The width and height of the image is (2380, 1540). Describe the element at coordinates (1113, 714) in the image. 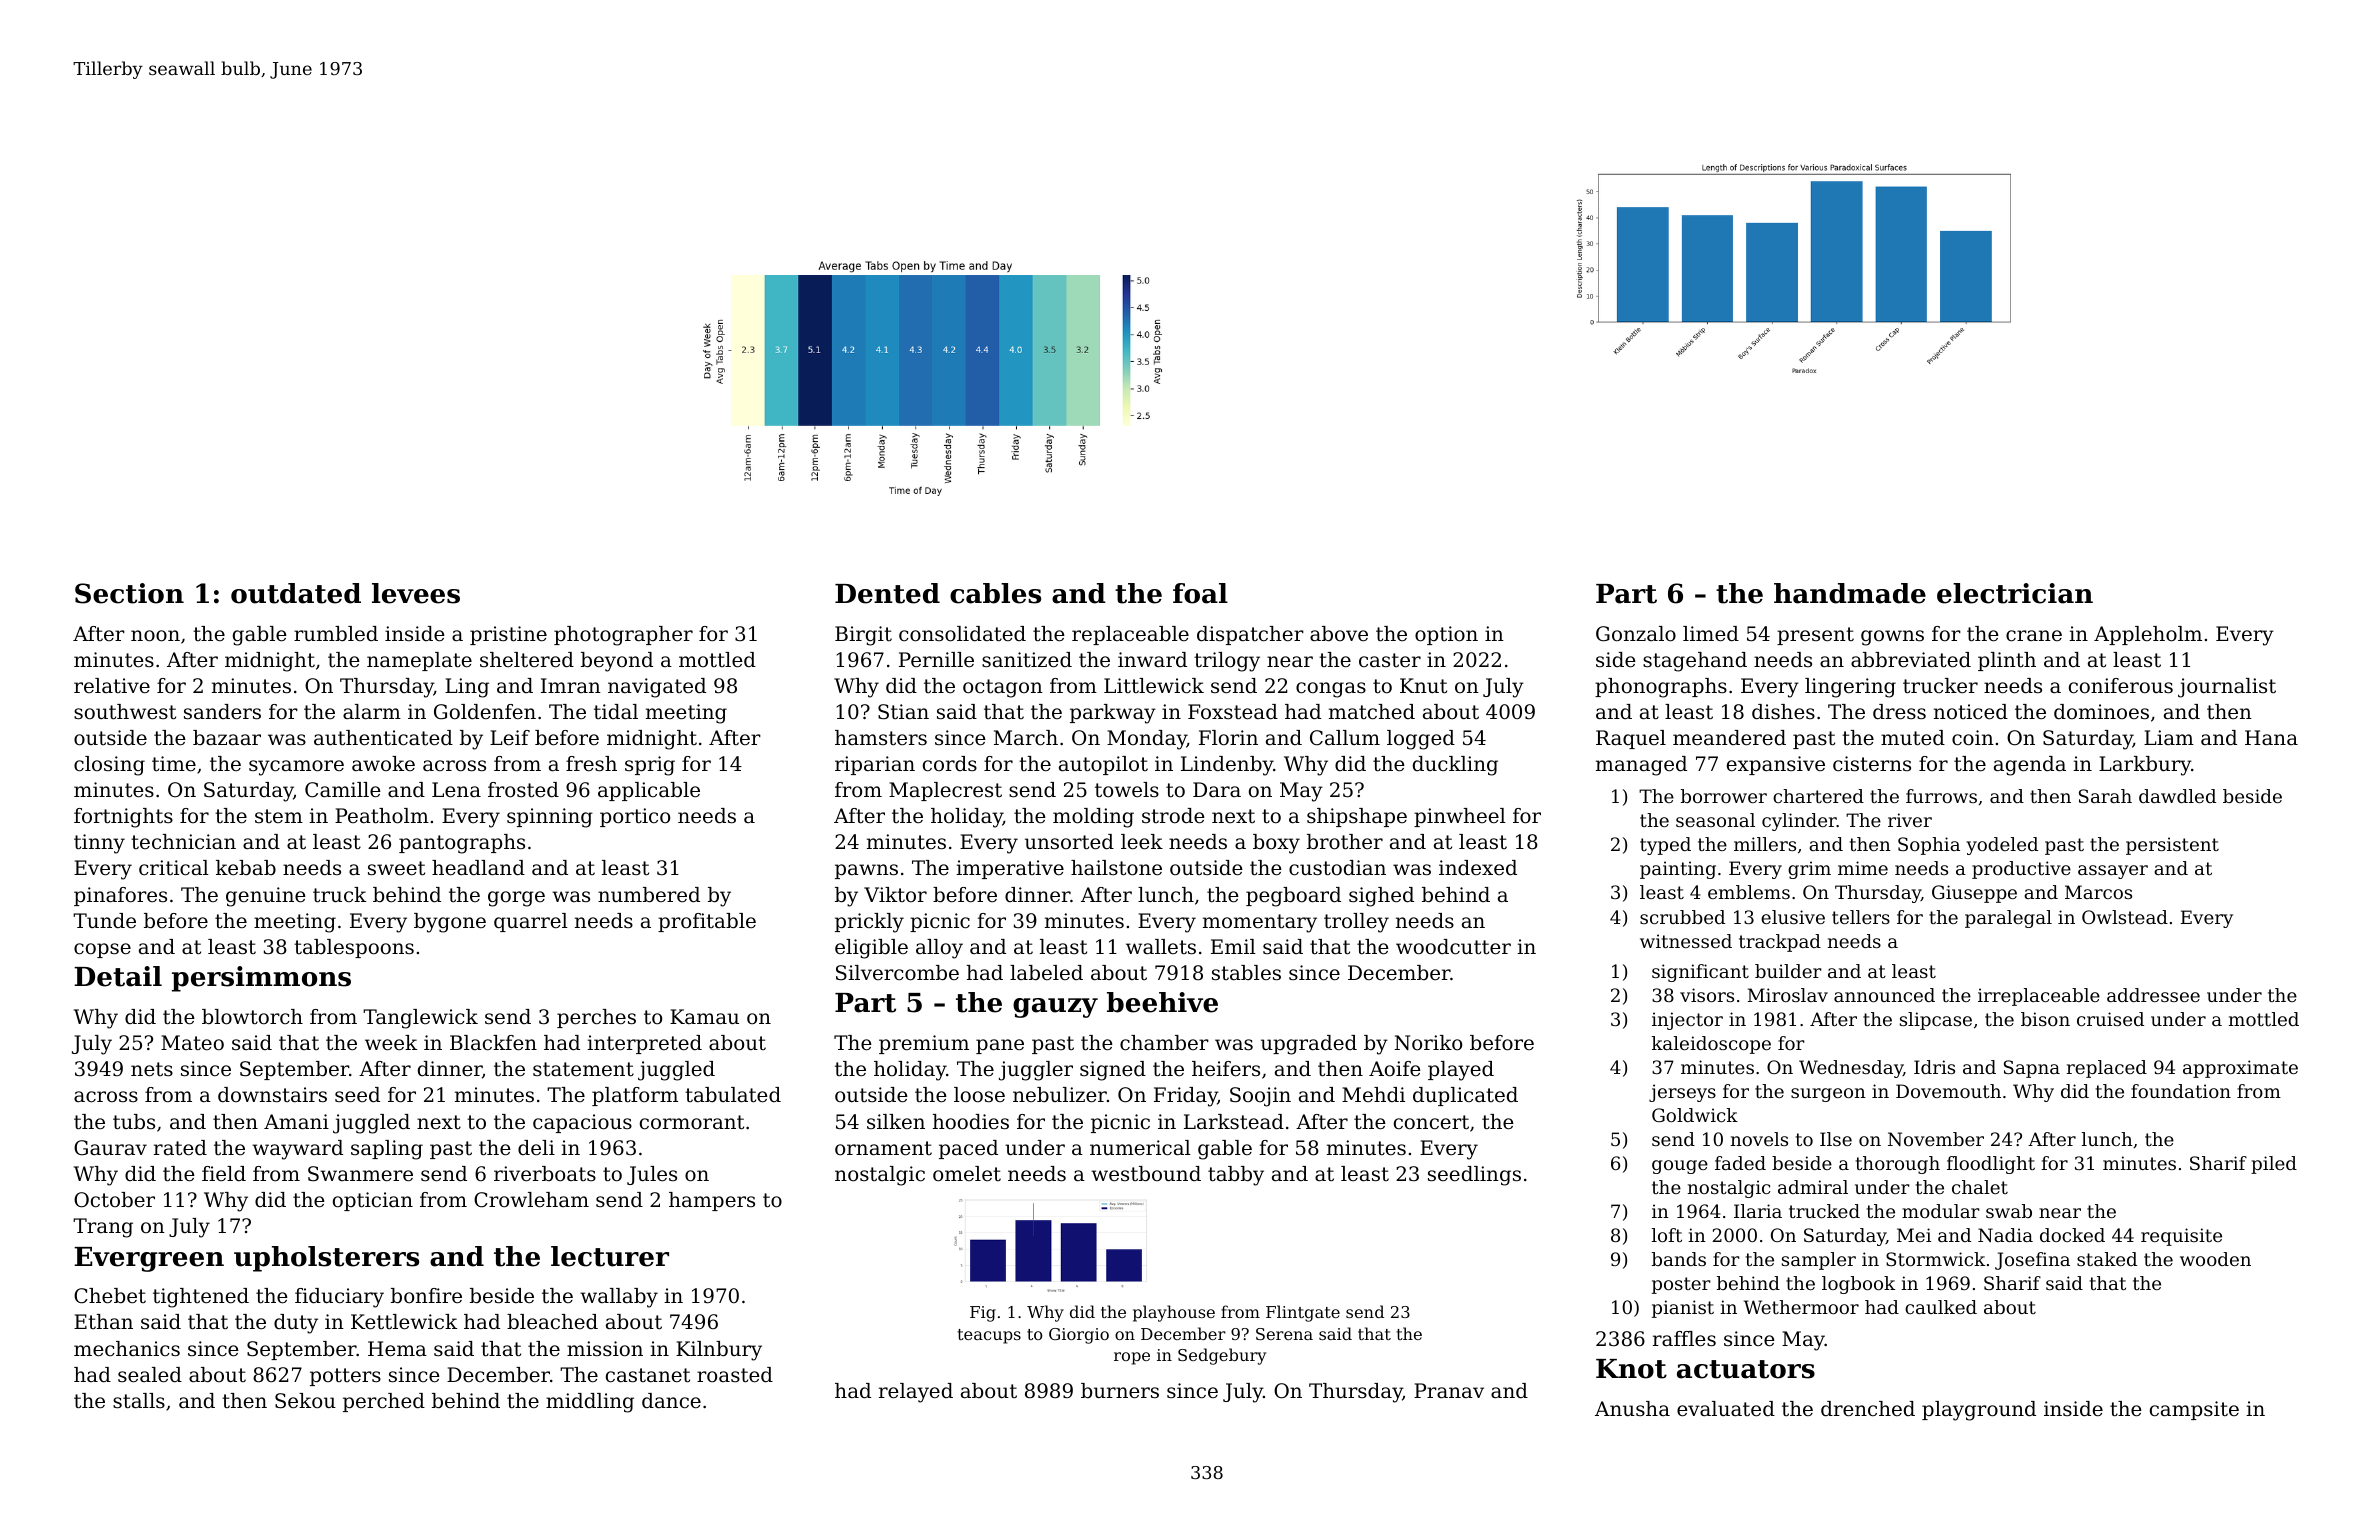

I see `parkway` at that location.
